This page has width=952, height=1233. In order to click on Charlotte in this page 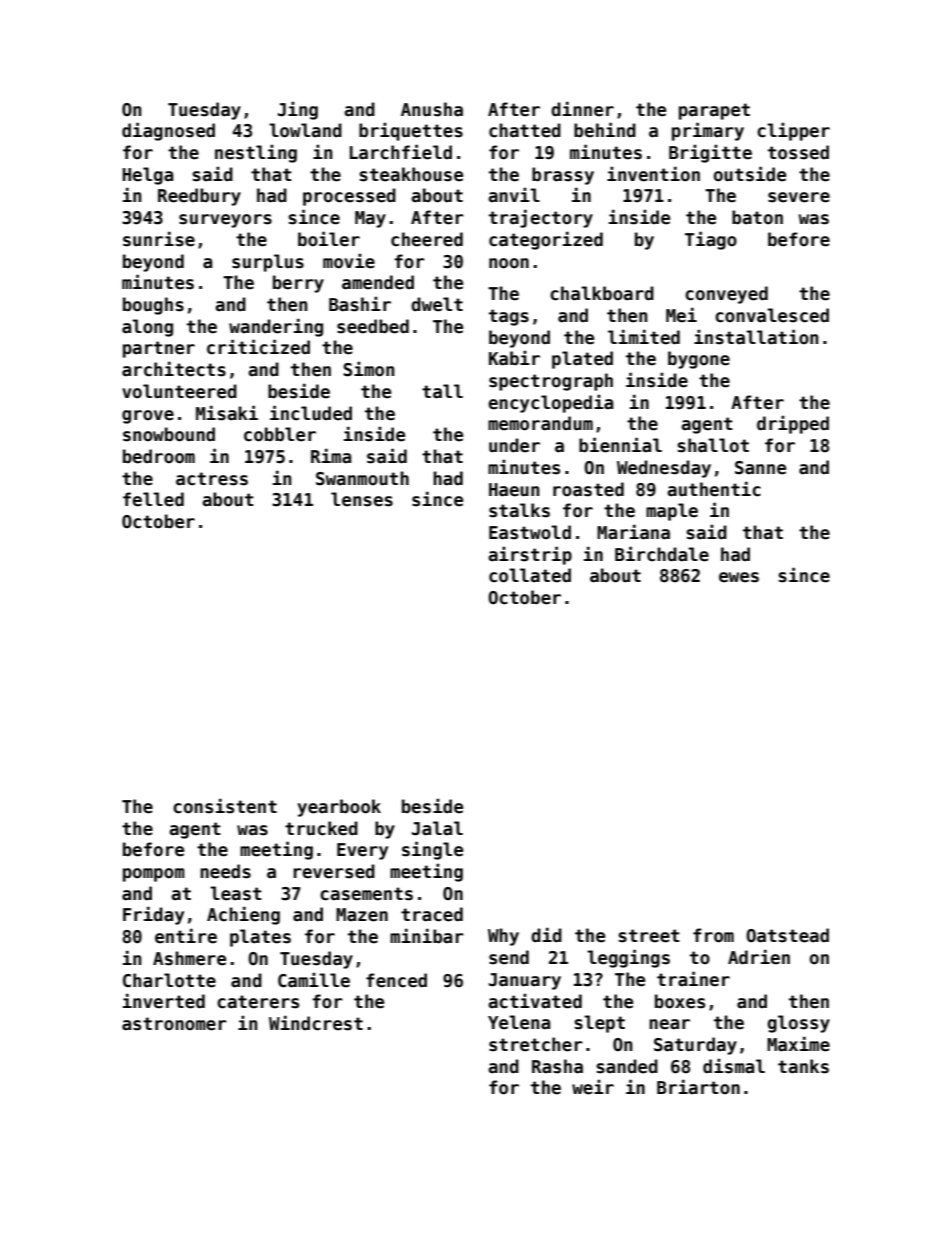, I will do `click(169, 980)`.
